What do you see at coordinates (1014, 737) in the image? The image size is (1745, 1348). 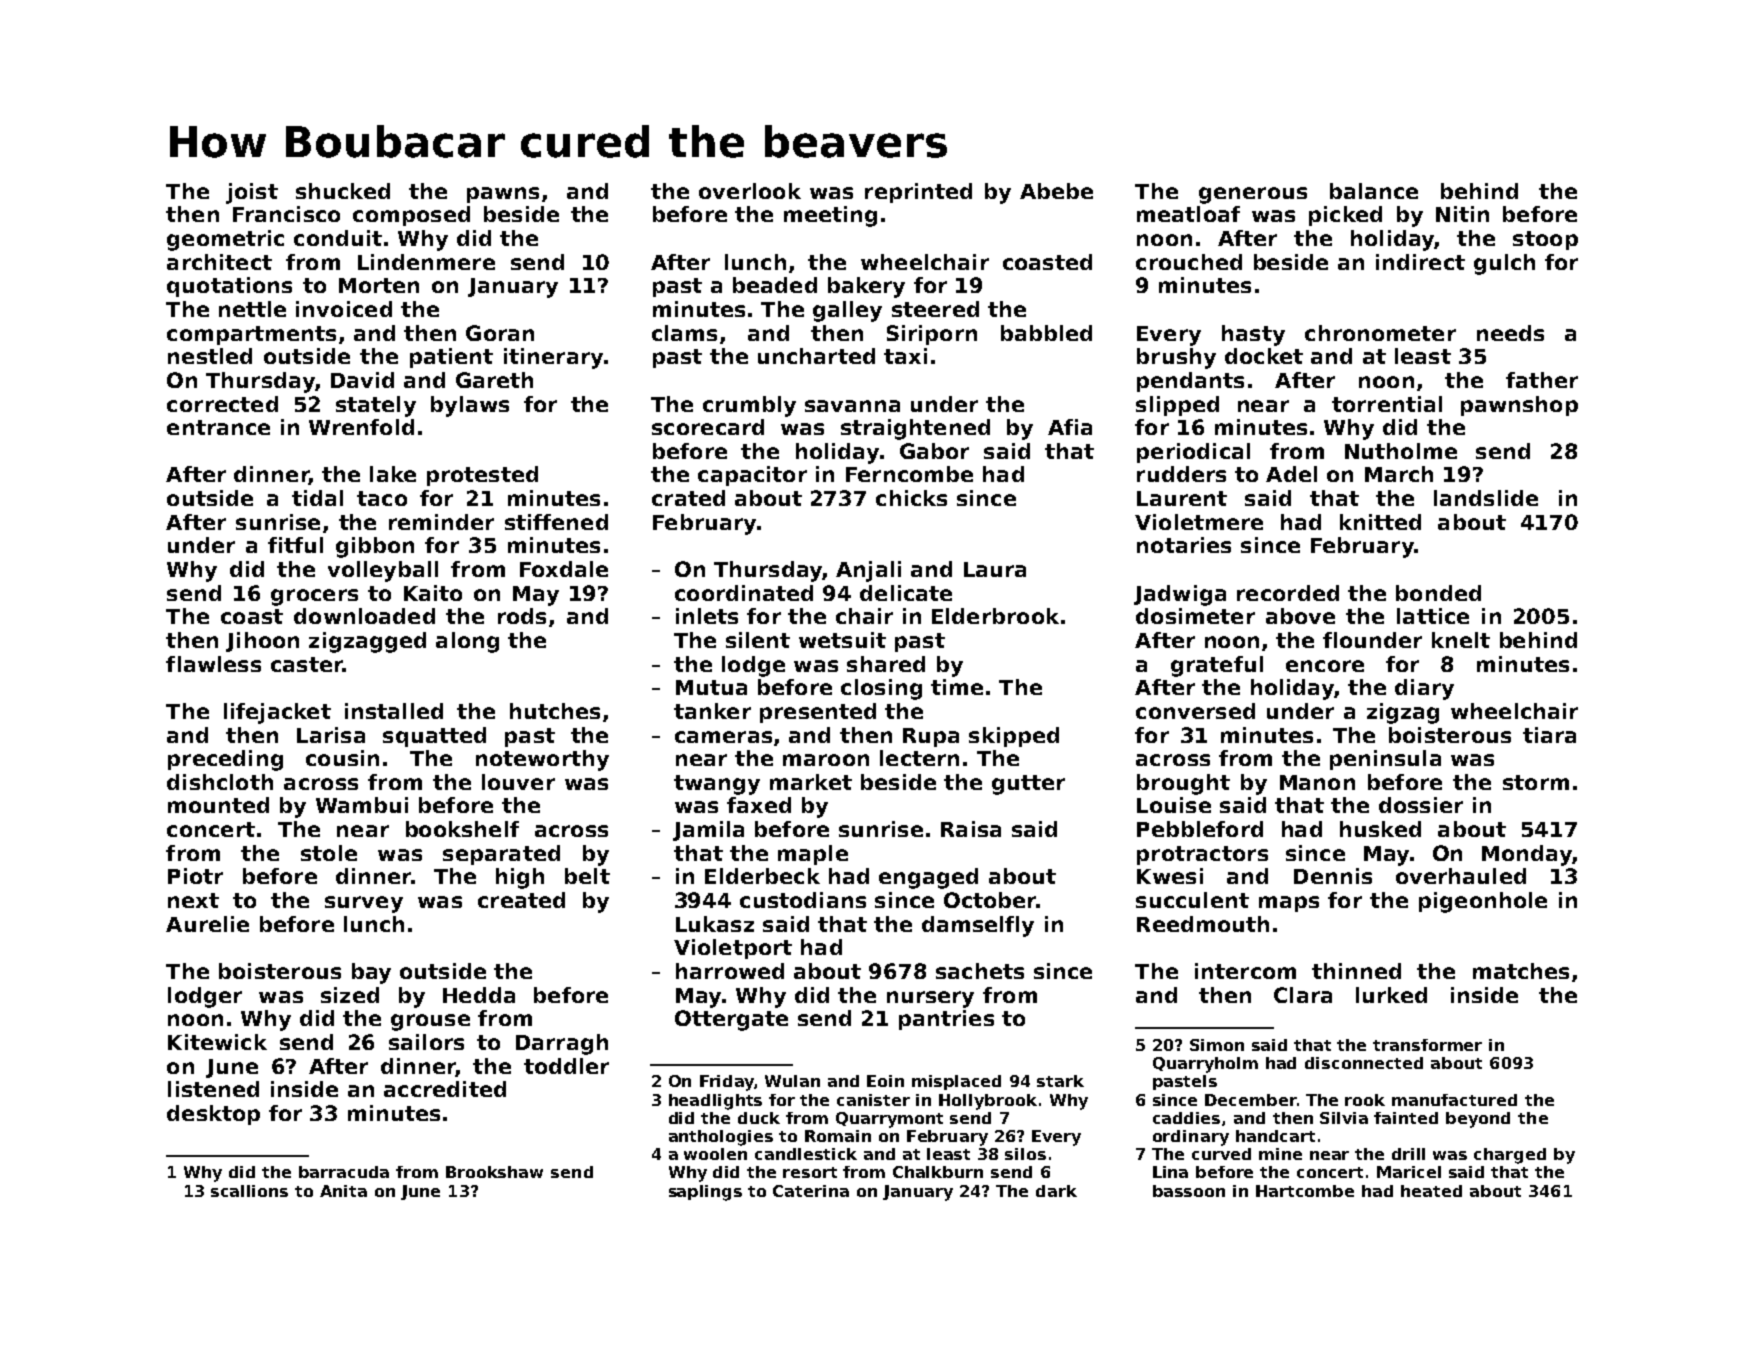 I see `skipped` at bounding box center [1014, 737].
